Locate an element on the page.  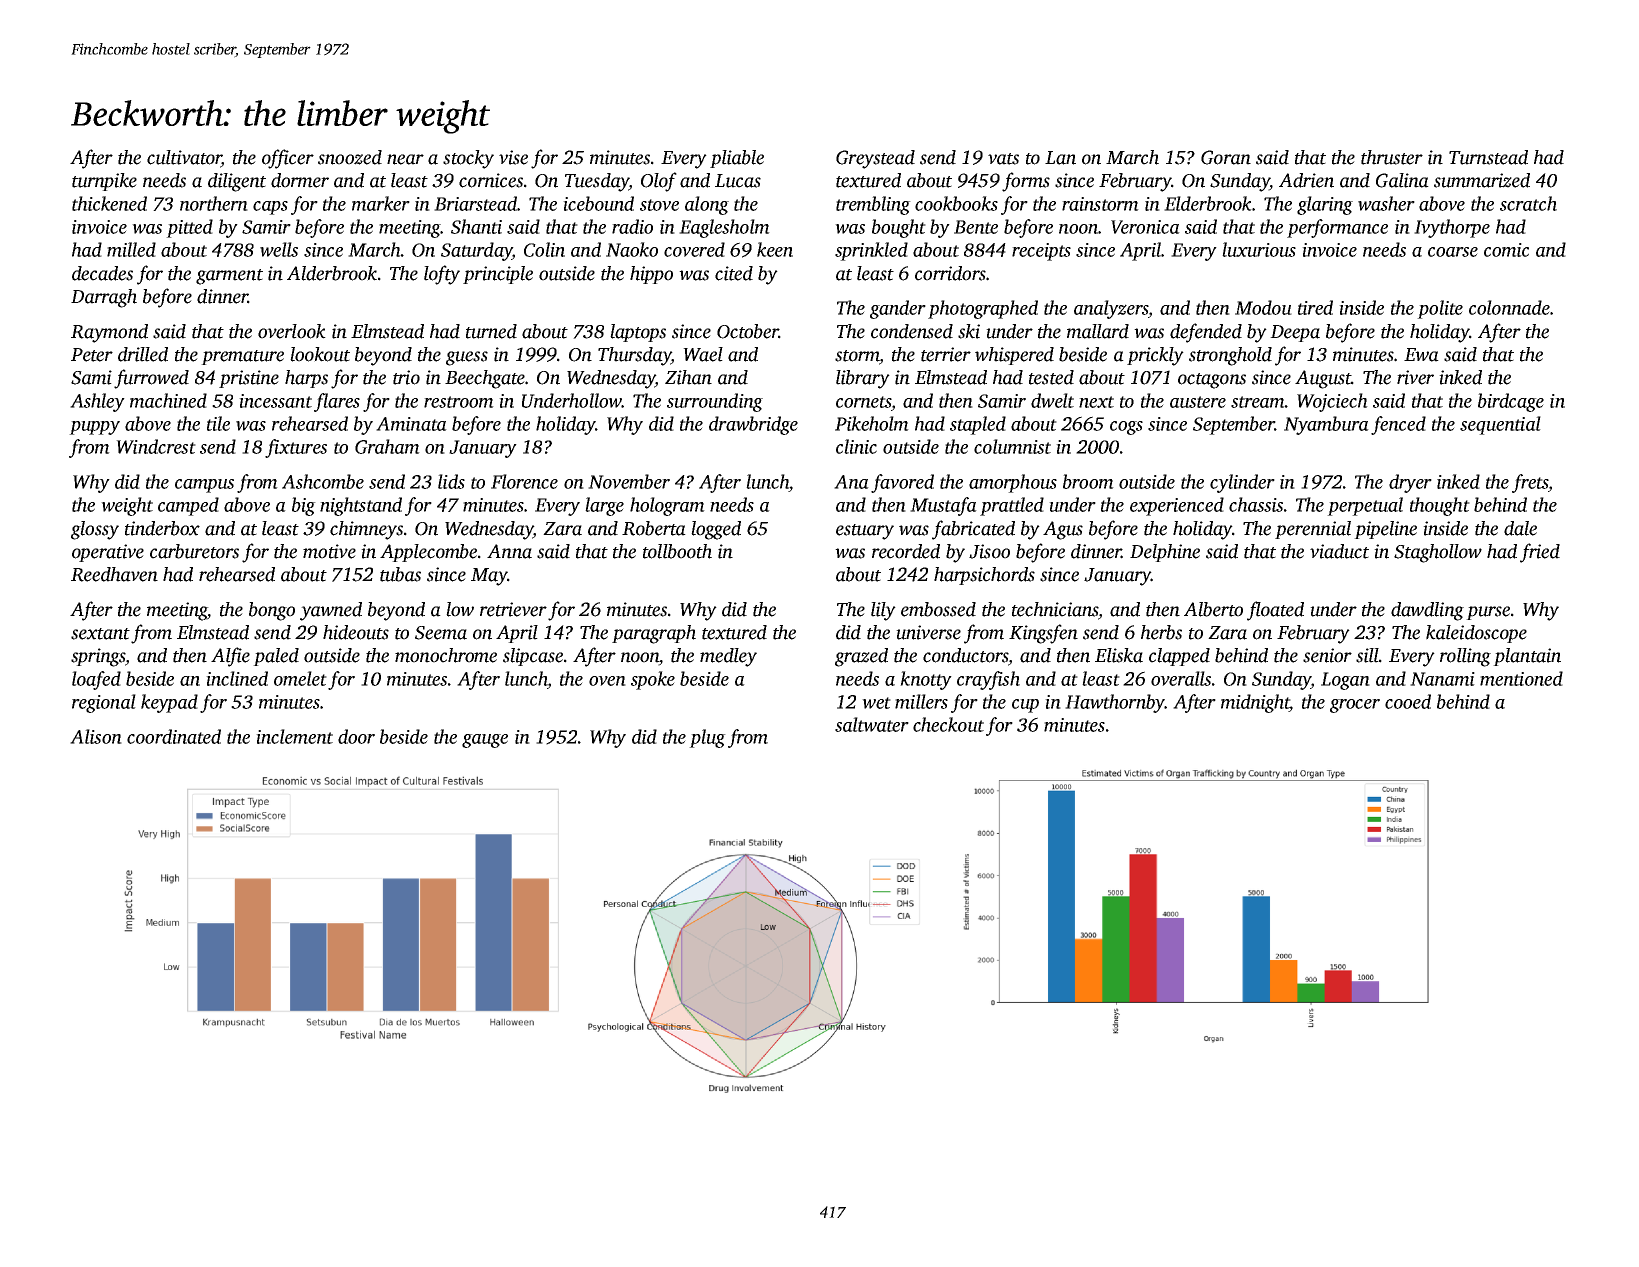
Alfie is located at coordinates (230, 657).
